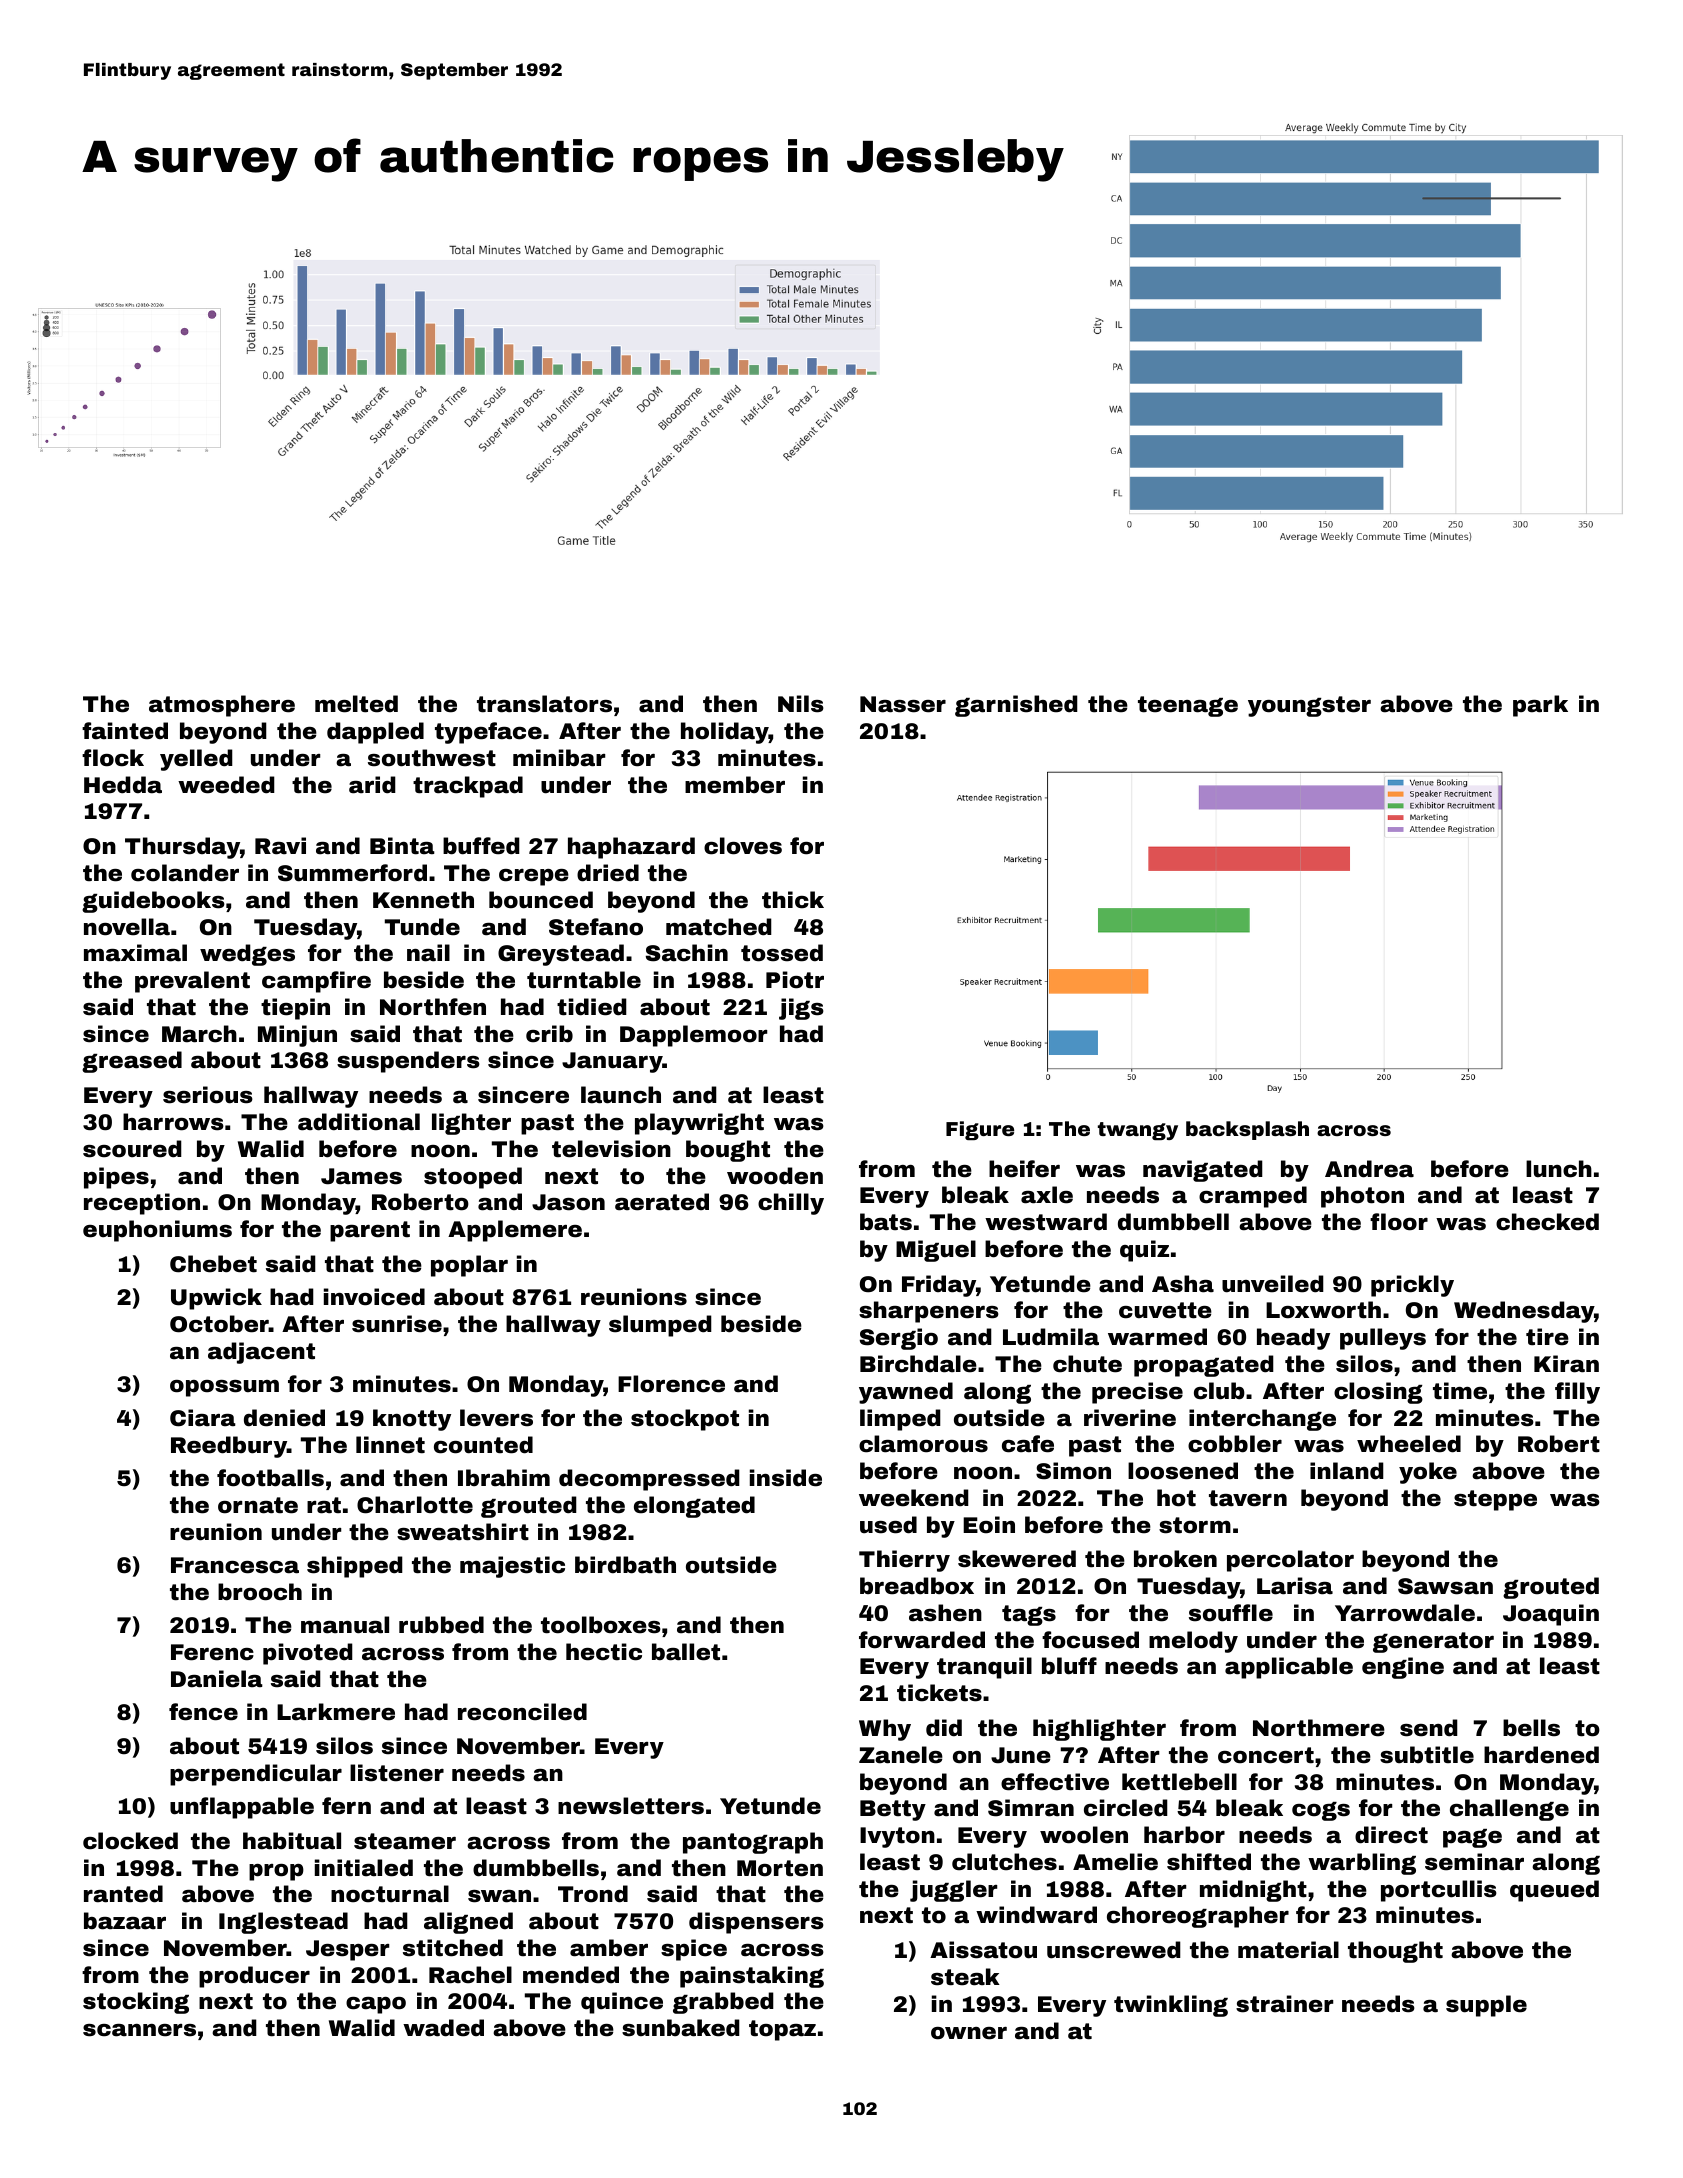 Image resolution: width=1683 pixels, height=2178 pixels. I want to click on fainted, so click(125, 731).
